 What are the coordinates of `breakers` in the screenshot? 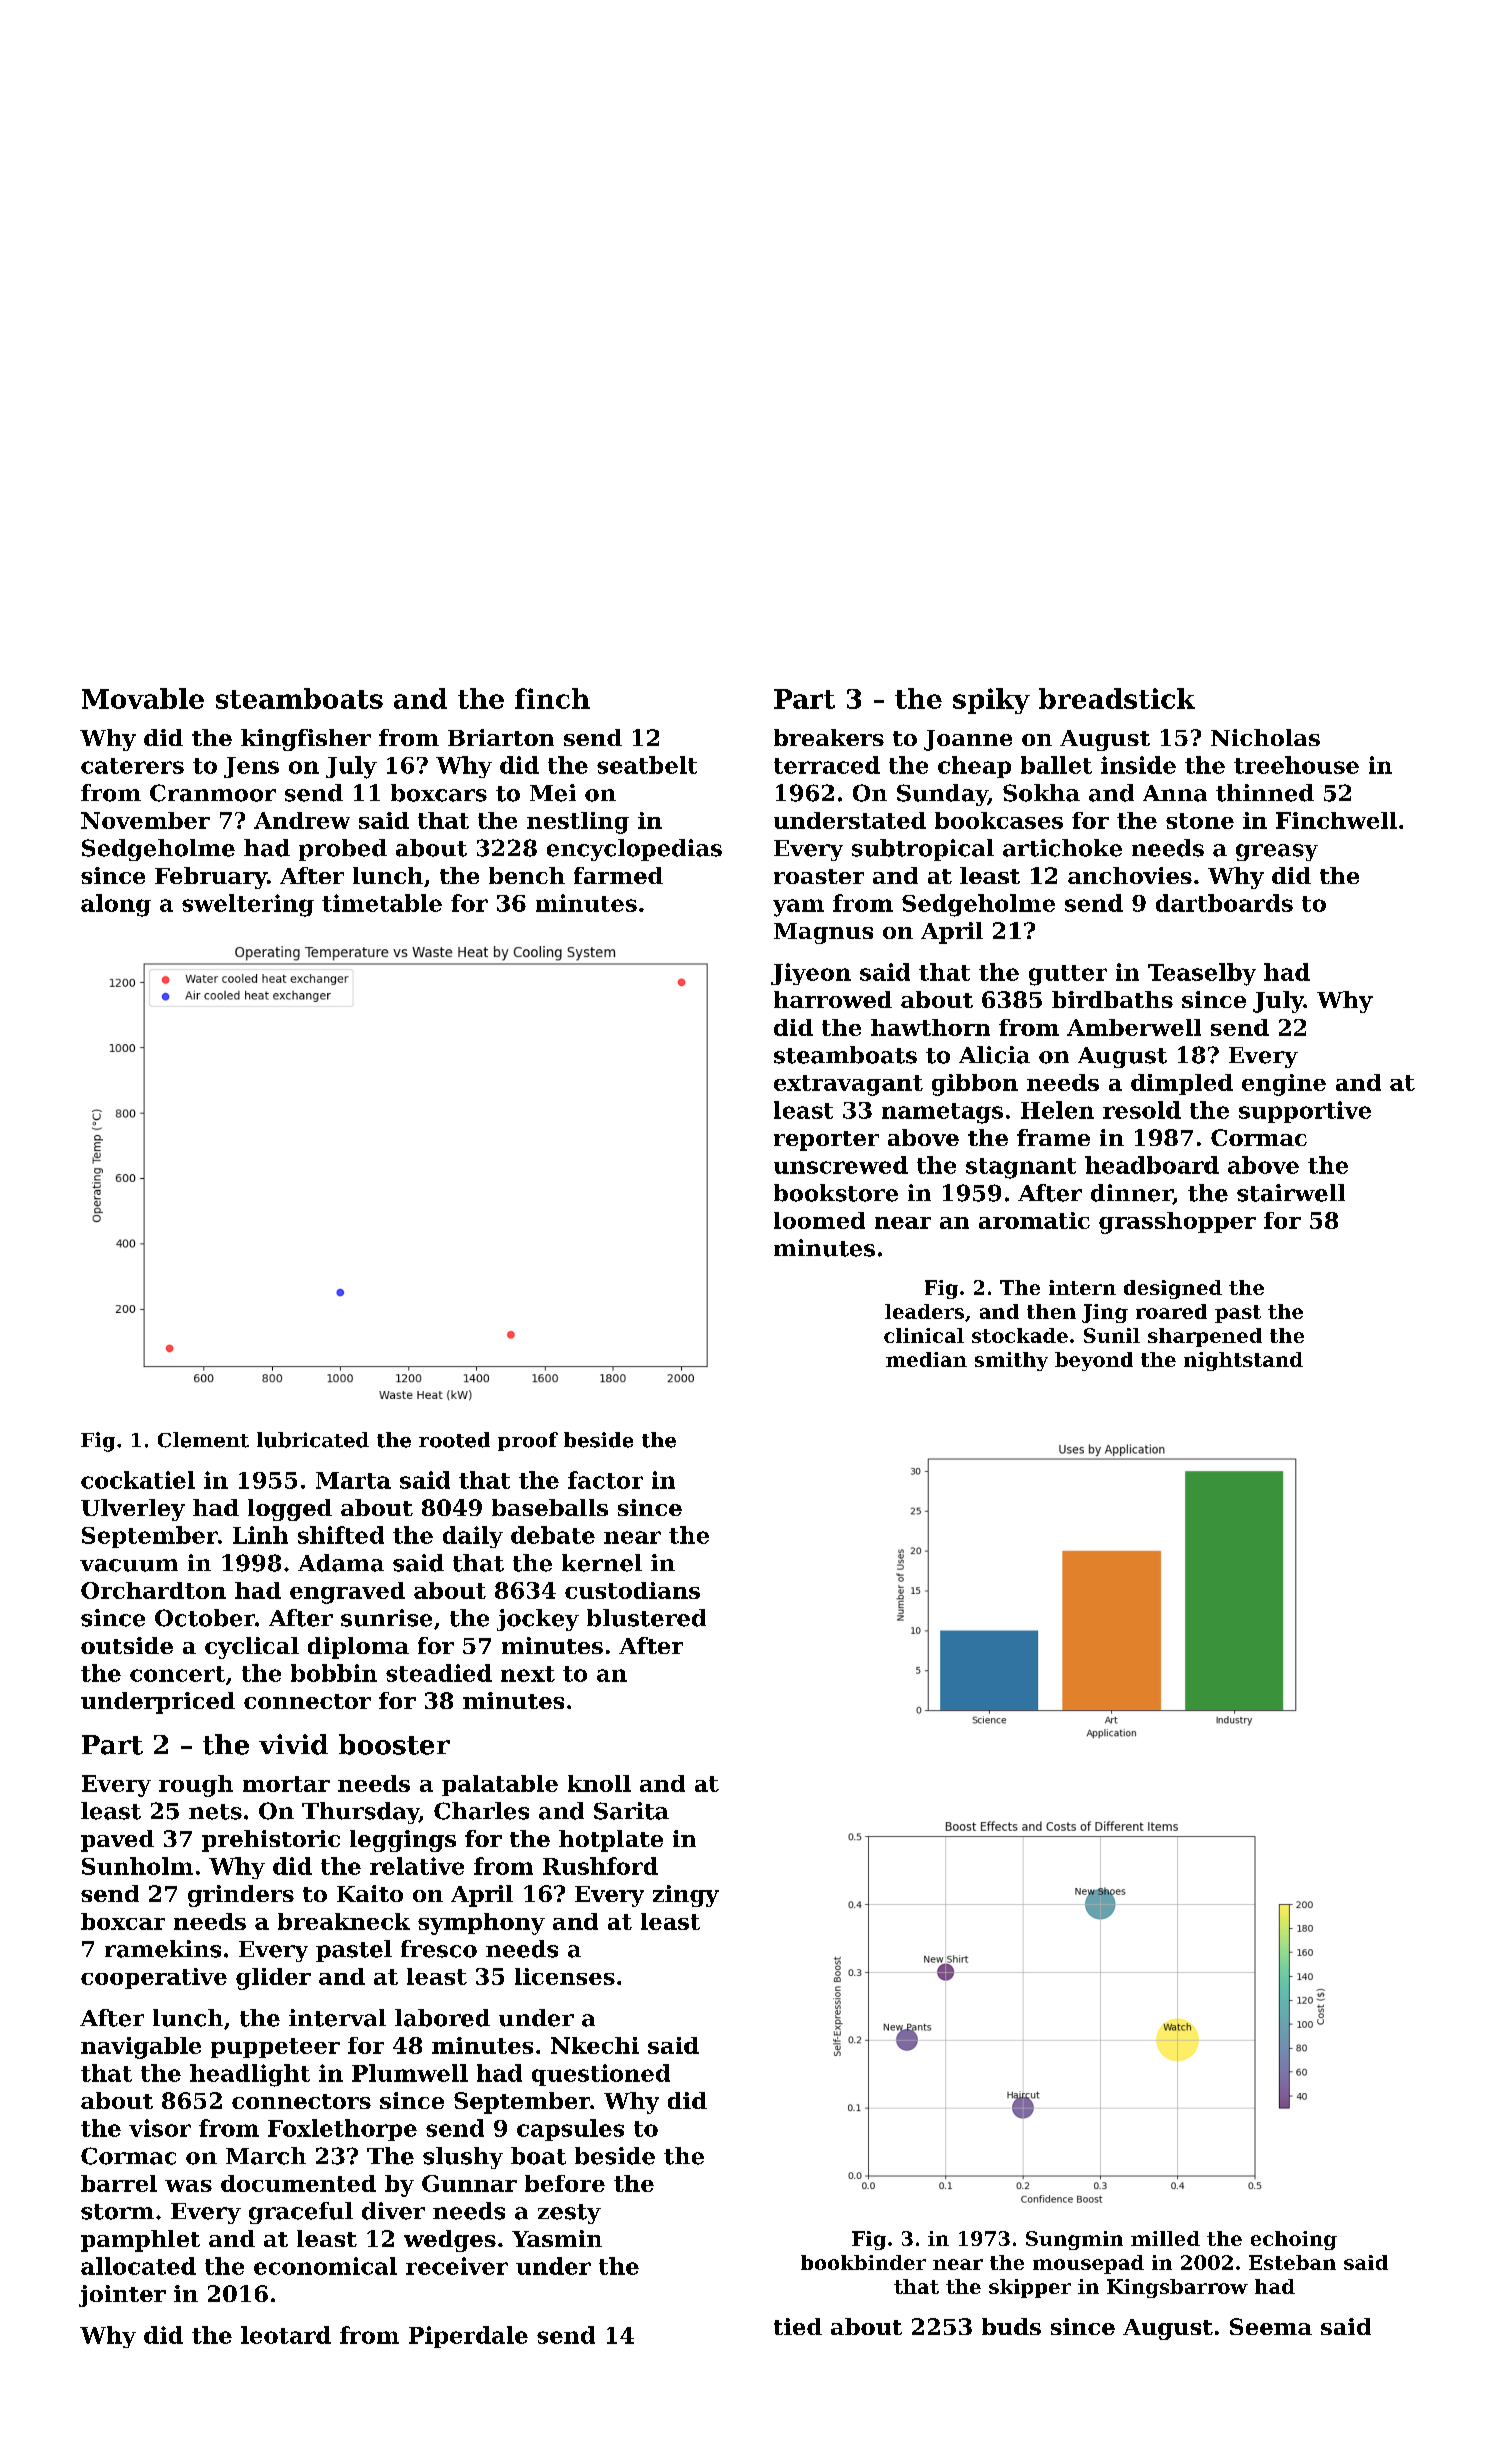 It's located at (829, 737).
